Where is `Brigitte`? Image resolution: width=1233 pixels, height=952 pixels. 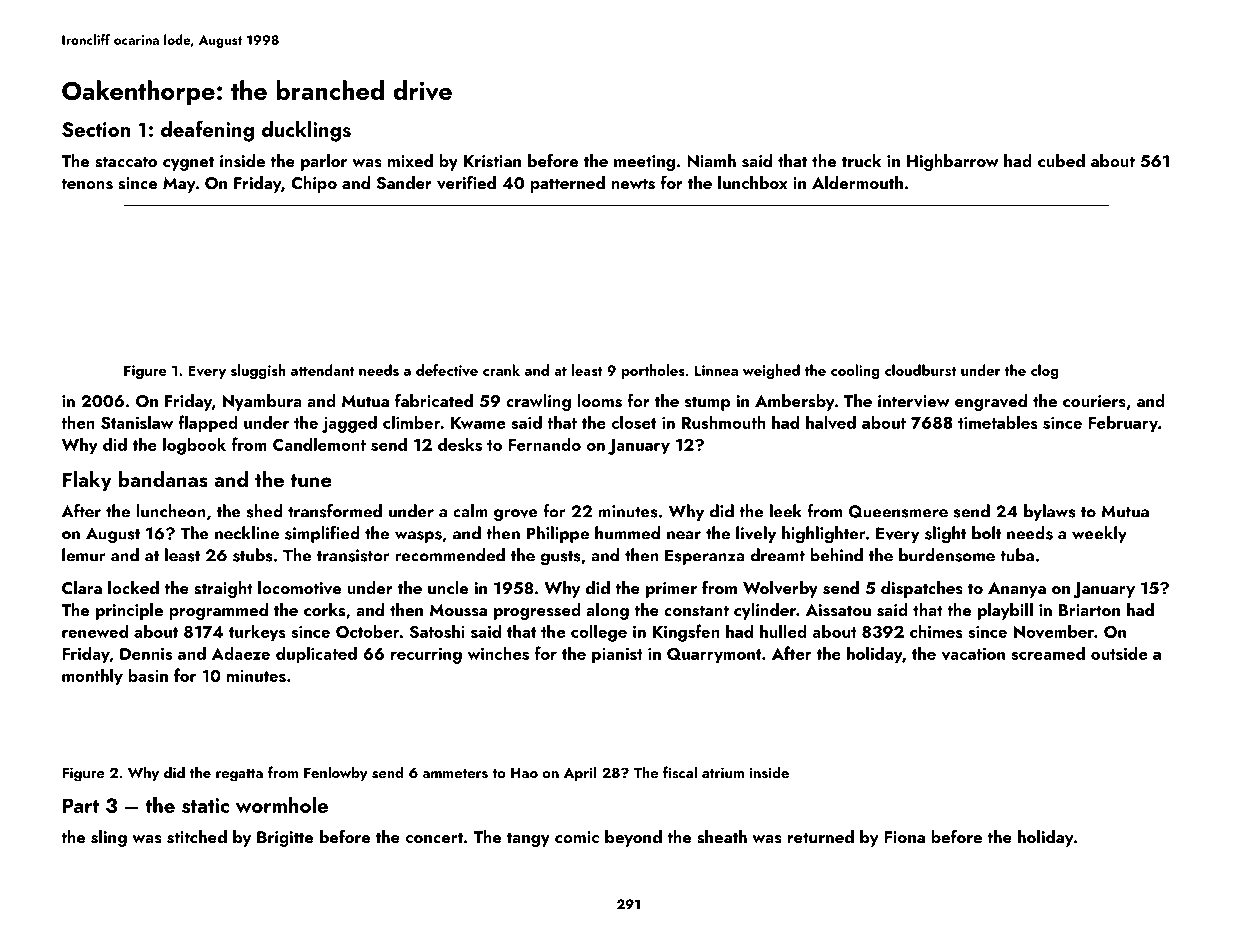
Brigitte is located at coordinates (285, 839).
